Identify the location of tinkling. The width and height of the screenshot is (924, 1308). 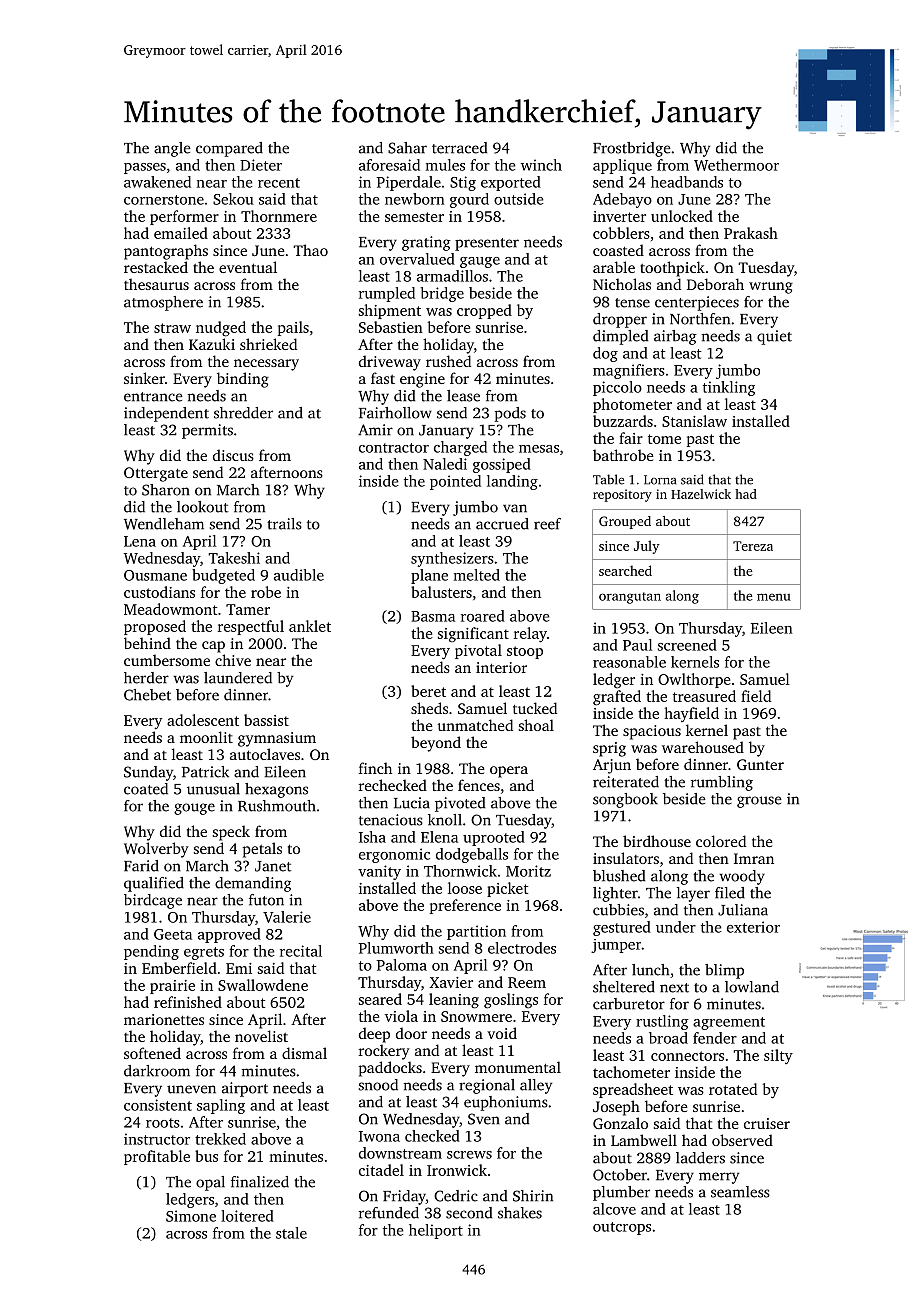
(729, 388).
